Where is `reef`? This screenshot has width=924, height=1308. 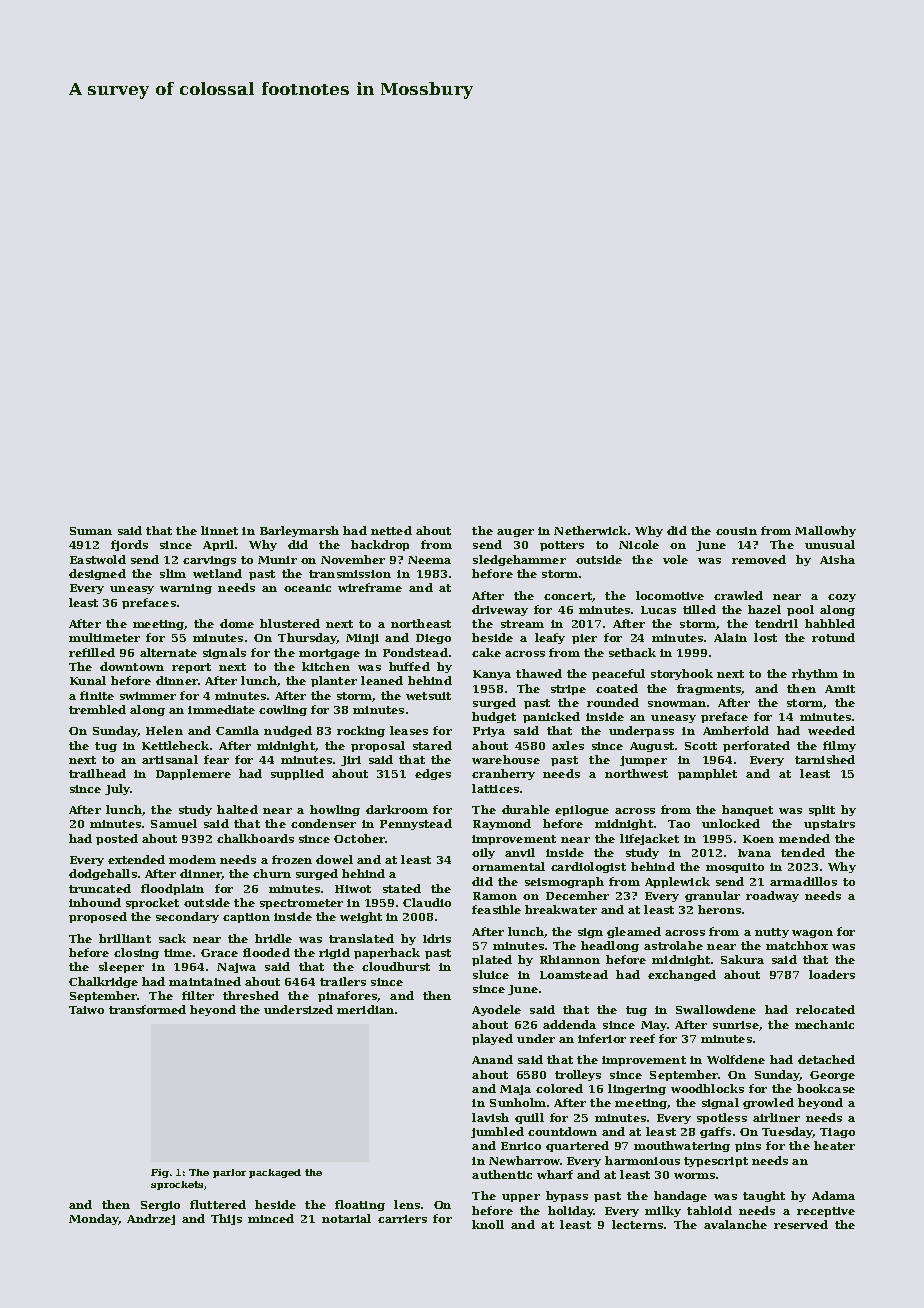
reef is located at coordinates (642, 1038).
